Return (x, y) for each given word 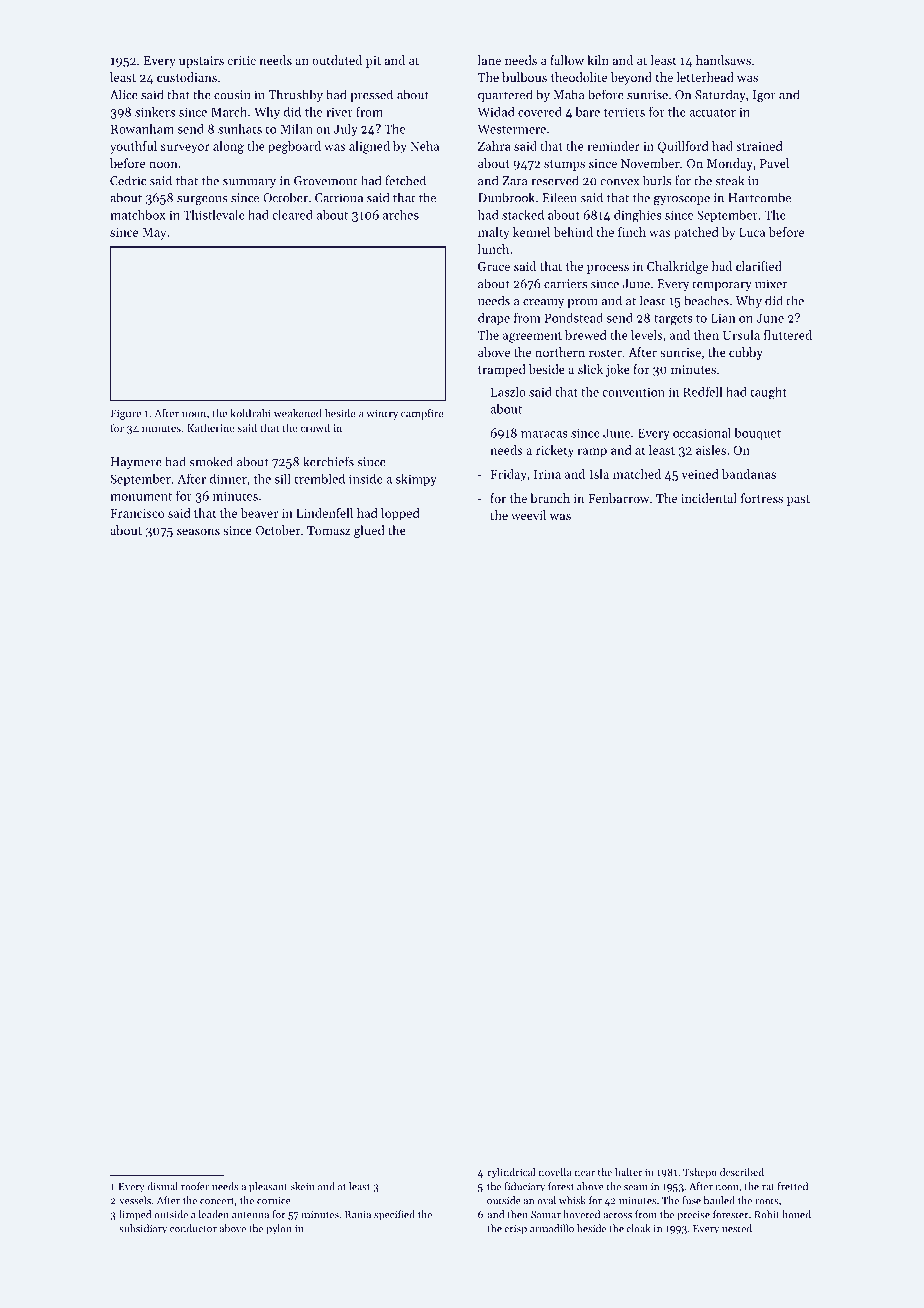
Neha (424, 146)
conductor (193, 1228)
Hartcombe (759, 197)
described (742, 1172)
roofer (195, 1186)
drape (494, 319)
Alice (124, 94)
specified (394, 1215)
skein (302, 1186)
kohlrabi (250, 413)
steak (729, 180)
